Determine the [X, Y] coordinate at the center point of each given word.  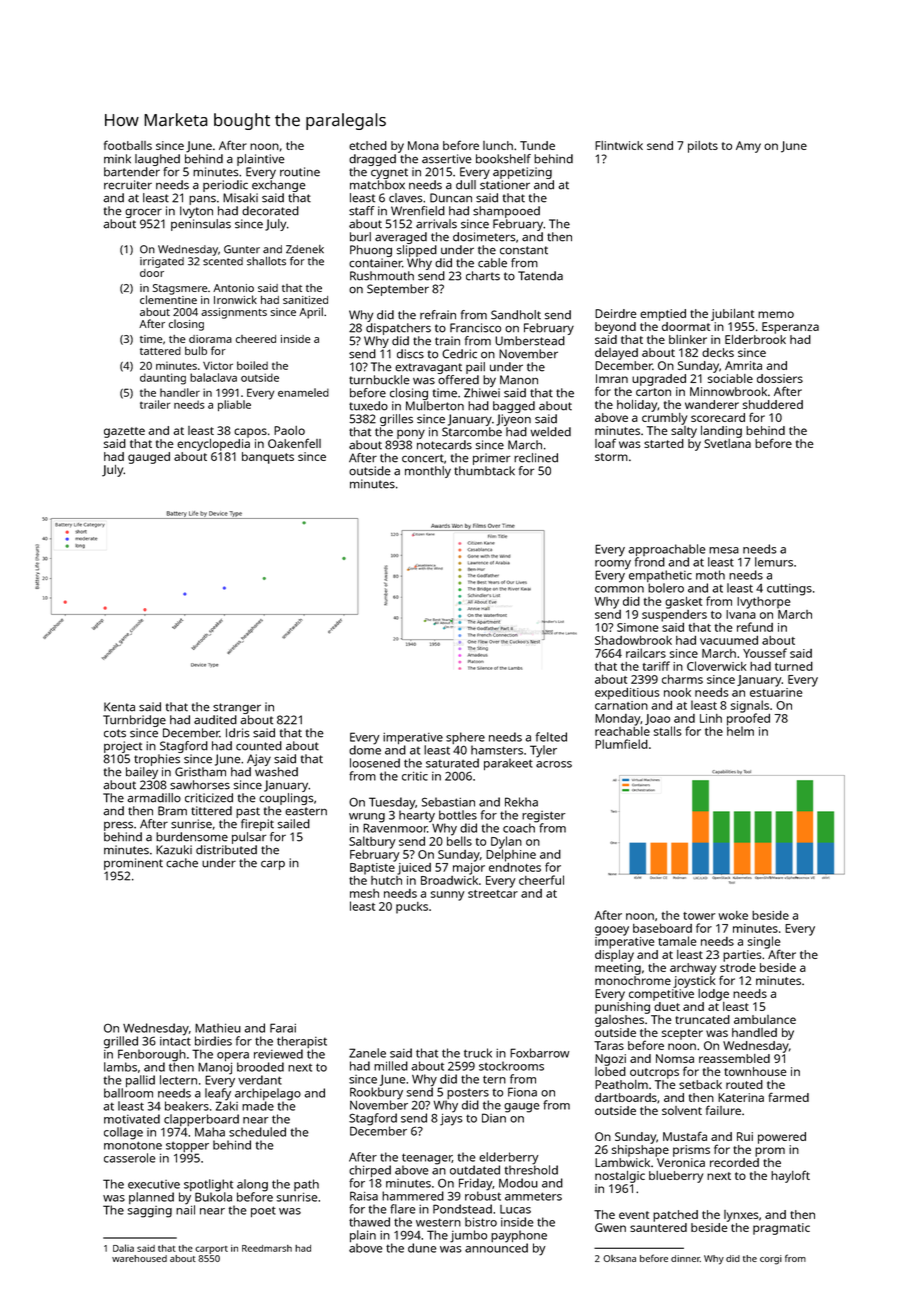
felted [551, 737]
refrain [438, 315]
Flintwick [619, 145]
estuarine [776, 692]
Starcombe [472, 432]
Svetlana [727, 443]
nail [185, 1210]
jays [451, 1119]
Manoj [215, 1068]
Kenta [119, 707]
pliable [234, 405]
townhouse [755, 1071]
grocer [143, 213]
